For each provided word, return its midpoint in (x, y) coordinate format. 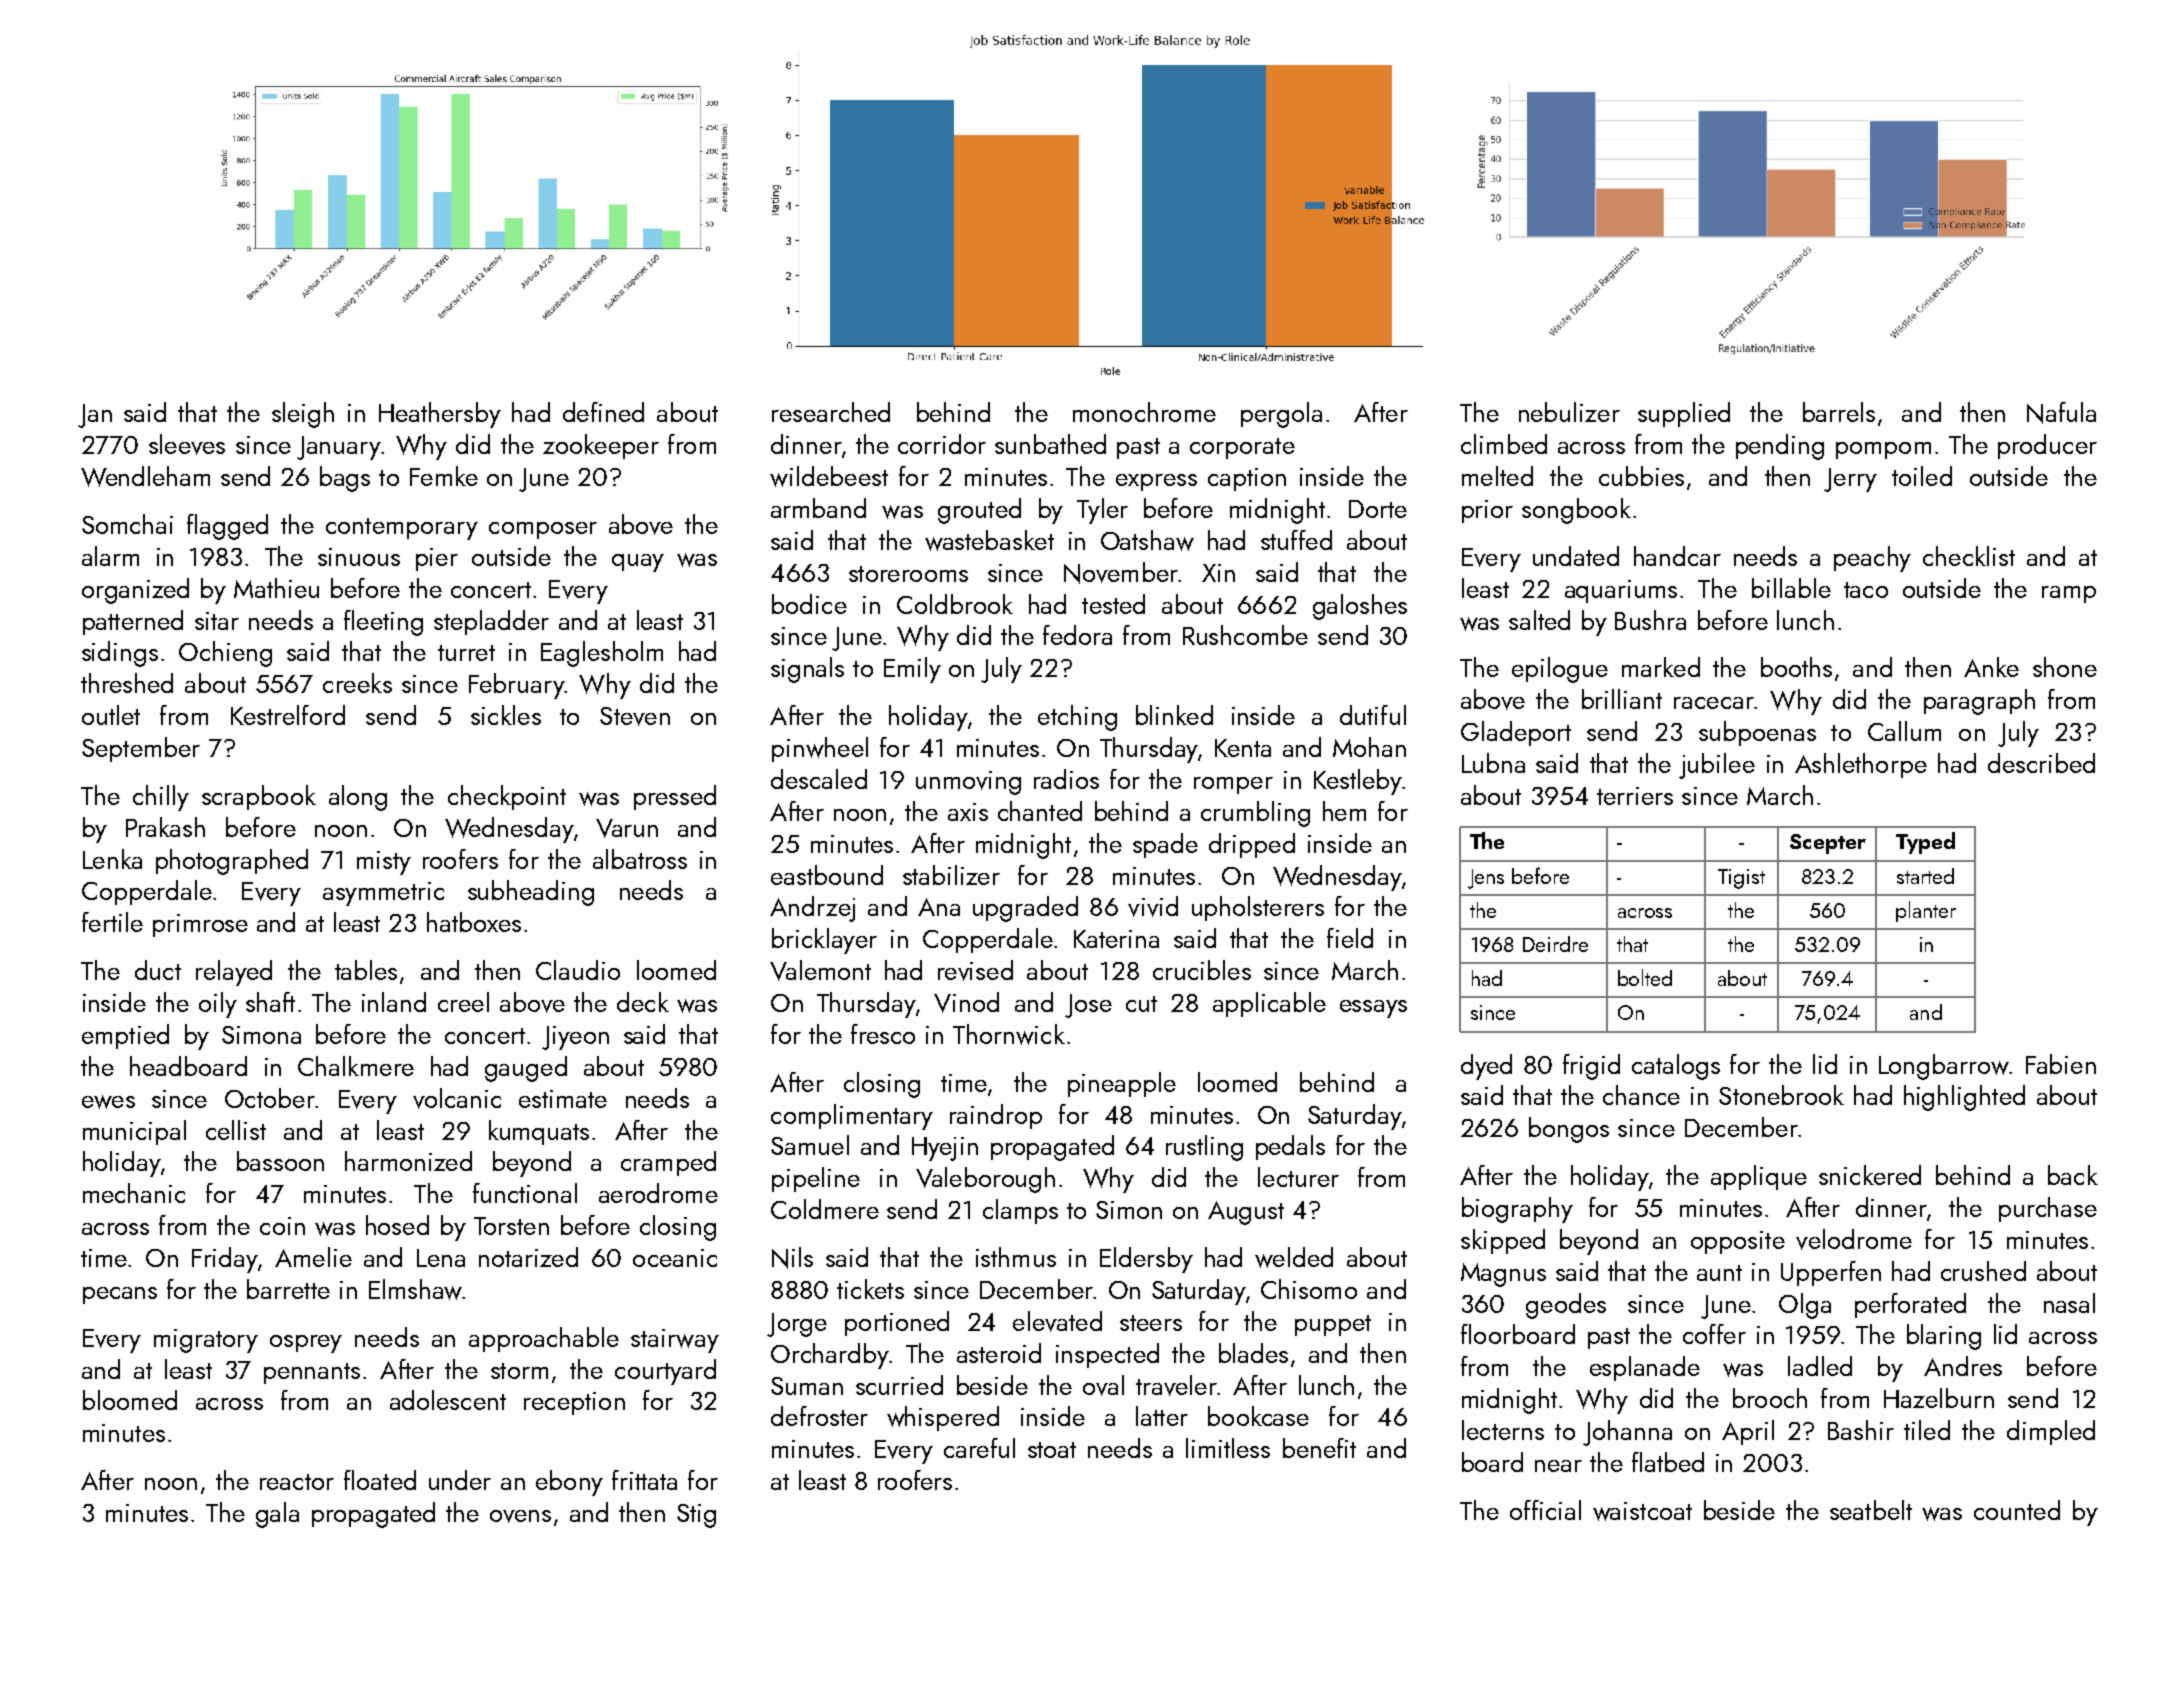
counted (2017, 1510)
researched (831, 412)
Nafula (2061, 413)
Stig (696, 1516)
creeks (357, 683)
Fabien (2061, 1064)
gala (277, 1515)
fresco (883, 1034)
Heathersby (440, 415)
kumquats (539, 1132)
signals (807, 670)
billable (1791, 588)
